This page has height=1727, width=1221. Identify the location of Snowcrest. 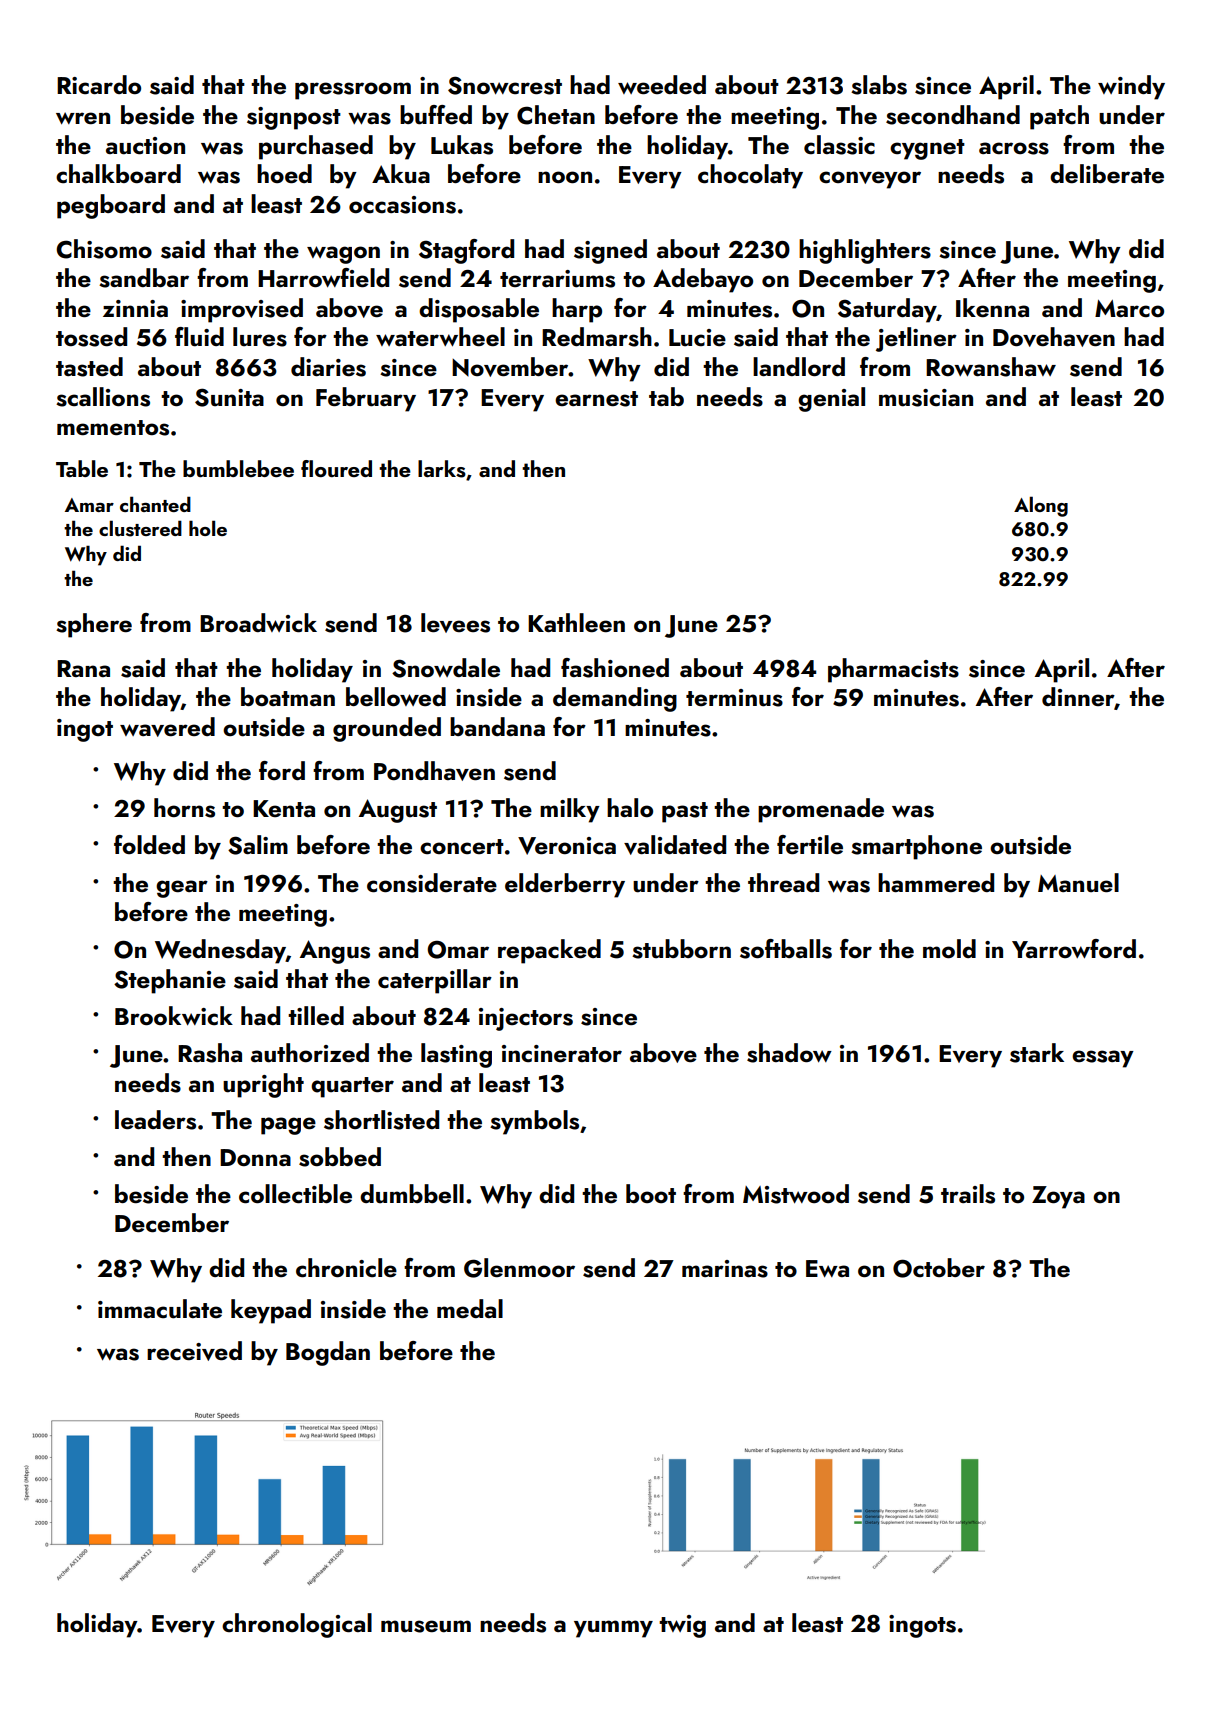
(505, 85).
